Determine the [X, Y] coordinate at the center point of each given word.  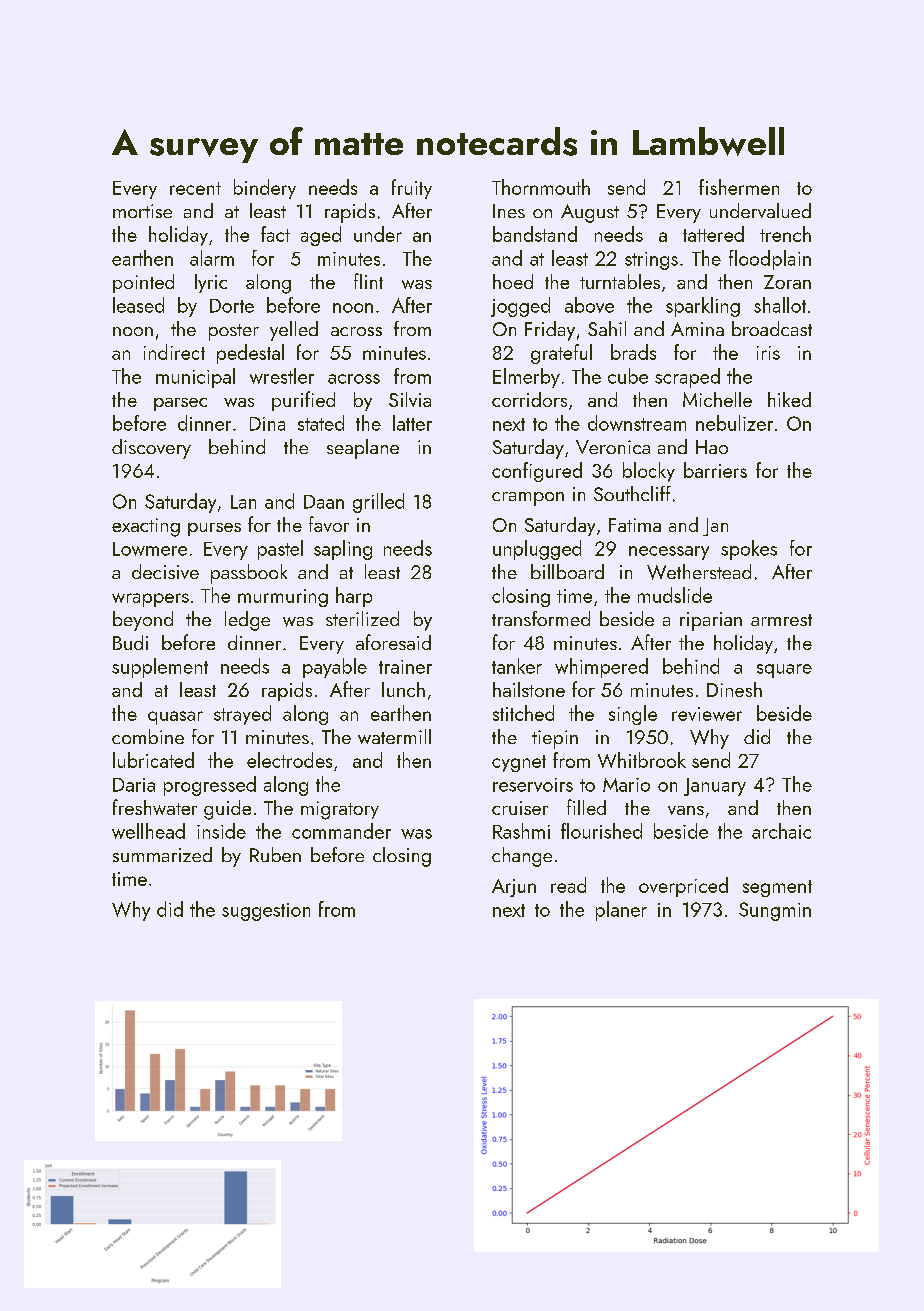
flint [368, 281]
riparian [711, 621]
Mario [626, 785]
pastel [280, 550]
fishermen [739, 187]
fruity [412, 189]
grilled [378, 503]
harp [354, 597]
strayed [242, 715]
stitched [523, 713]
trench [785, 234]
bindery [265, 189]
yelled [294, 331]
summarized [162, 854]
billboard [567, 571]
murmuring [283, 598]
